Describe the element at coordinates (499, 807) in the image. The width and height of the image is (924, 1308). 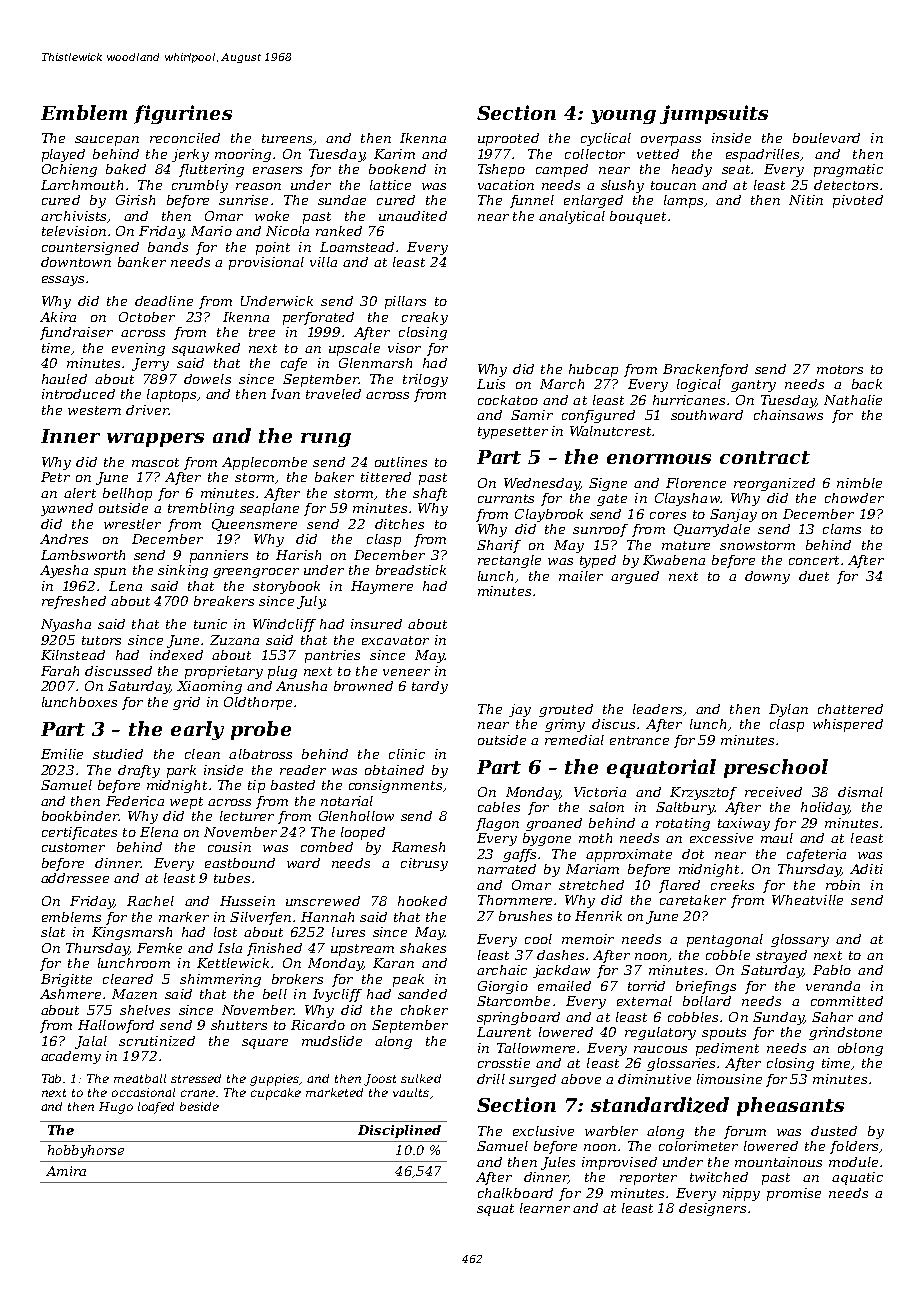
I see `cables` at that location.
